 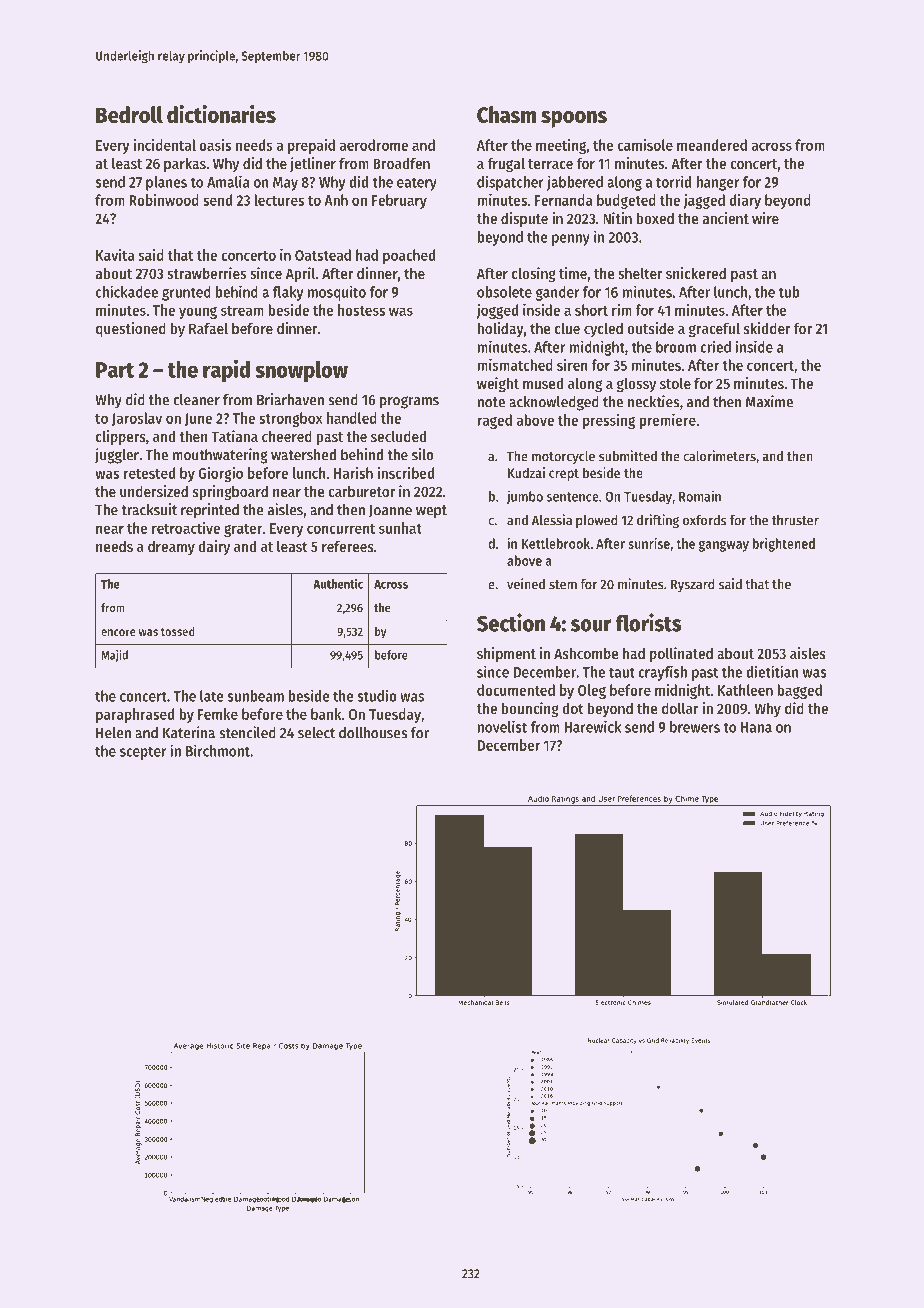 I want to click on Part, so click(x=115, y=370).
